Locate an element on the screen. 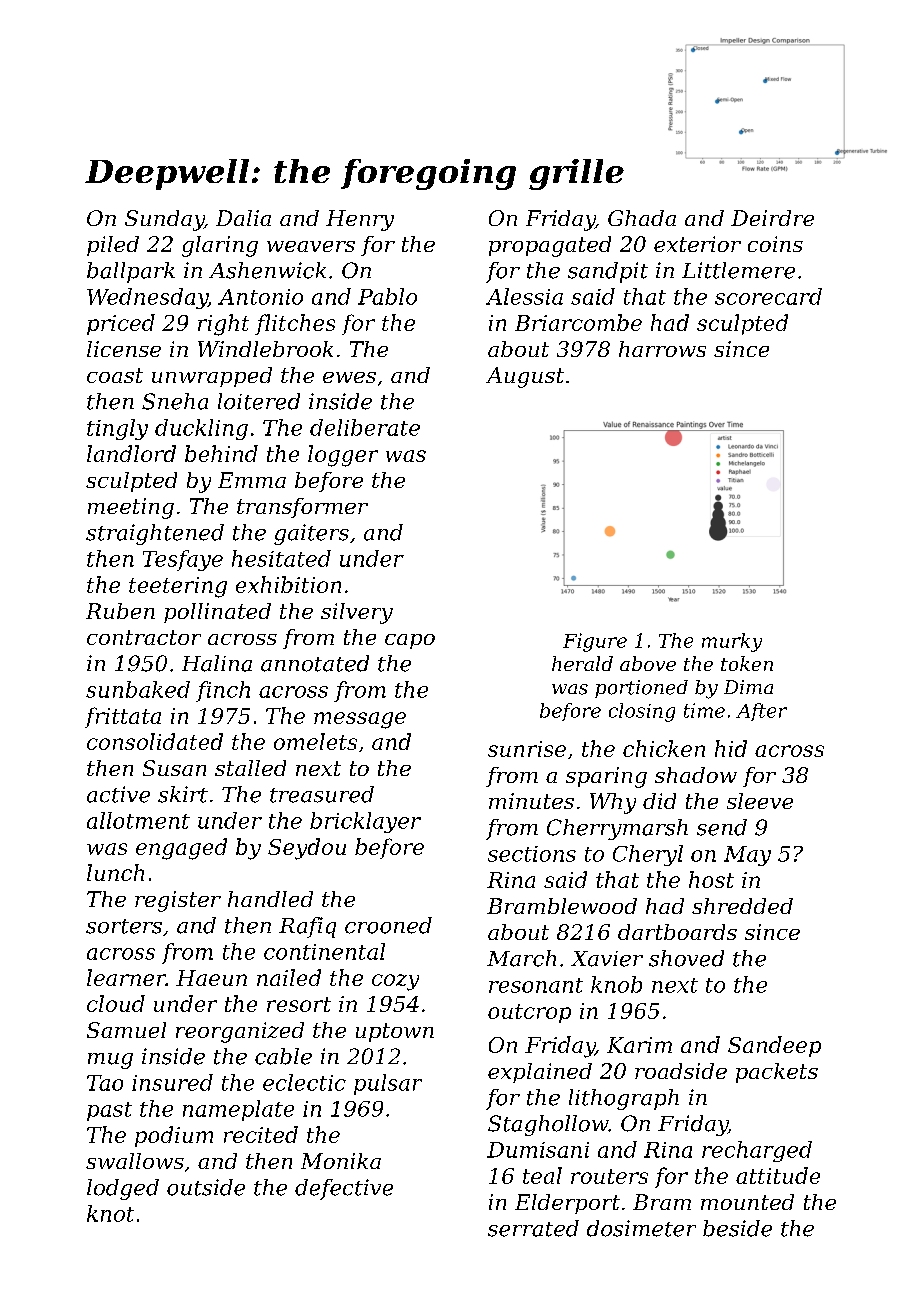  Monika is located at coordinates (341, 1161).
